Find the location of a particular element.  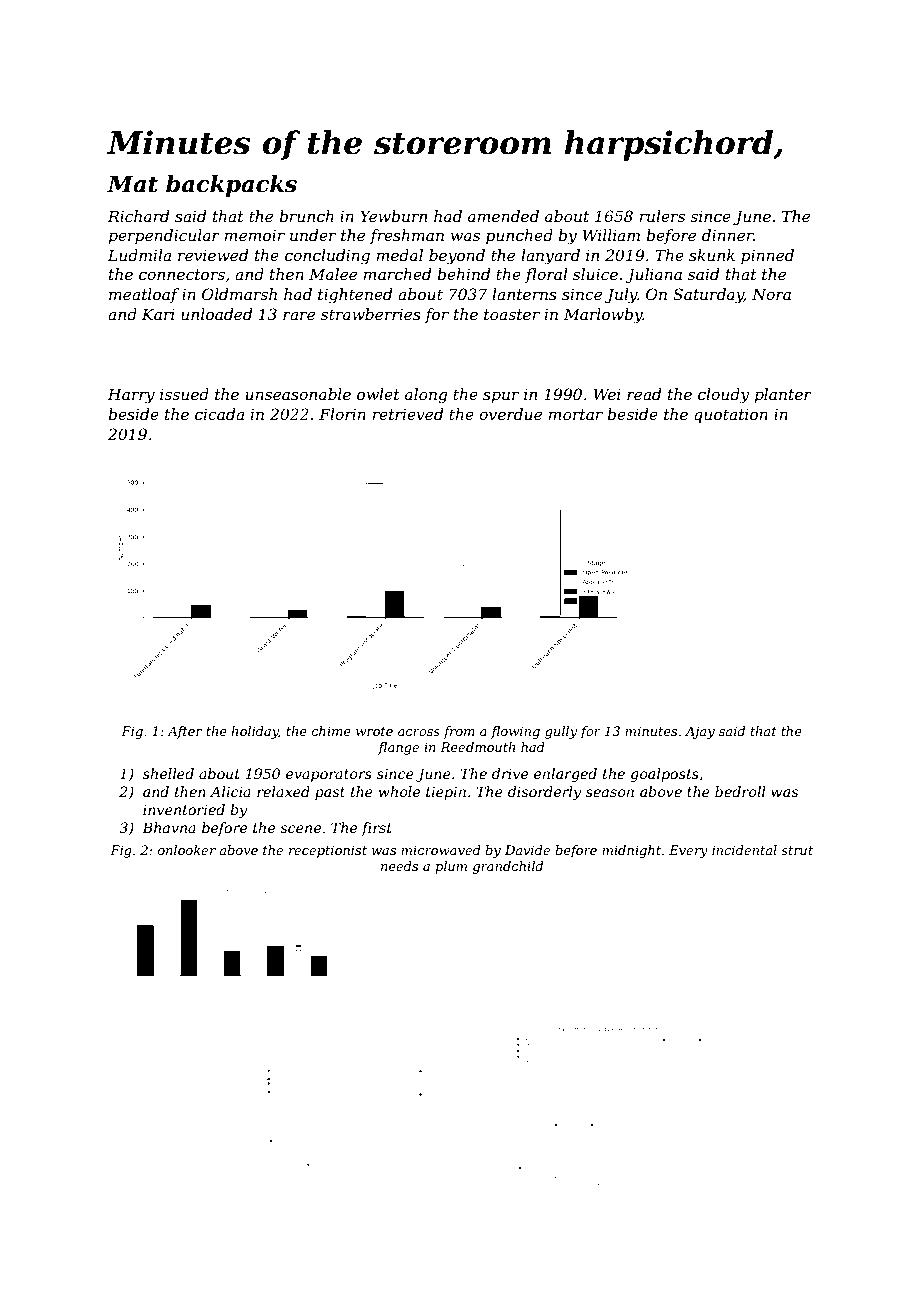

wrote is located at coordinates (374, 731).
